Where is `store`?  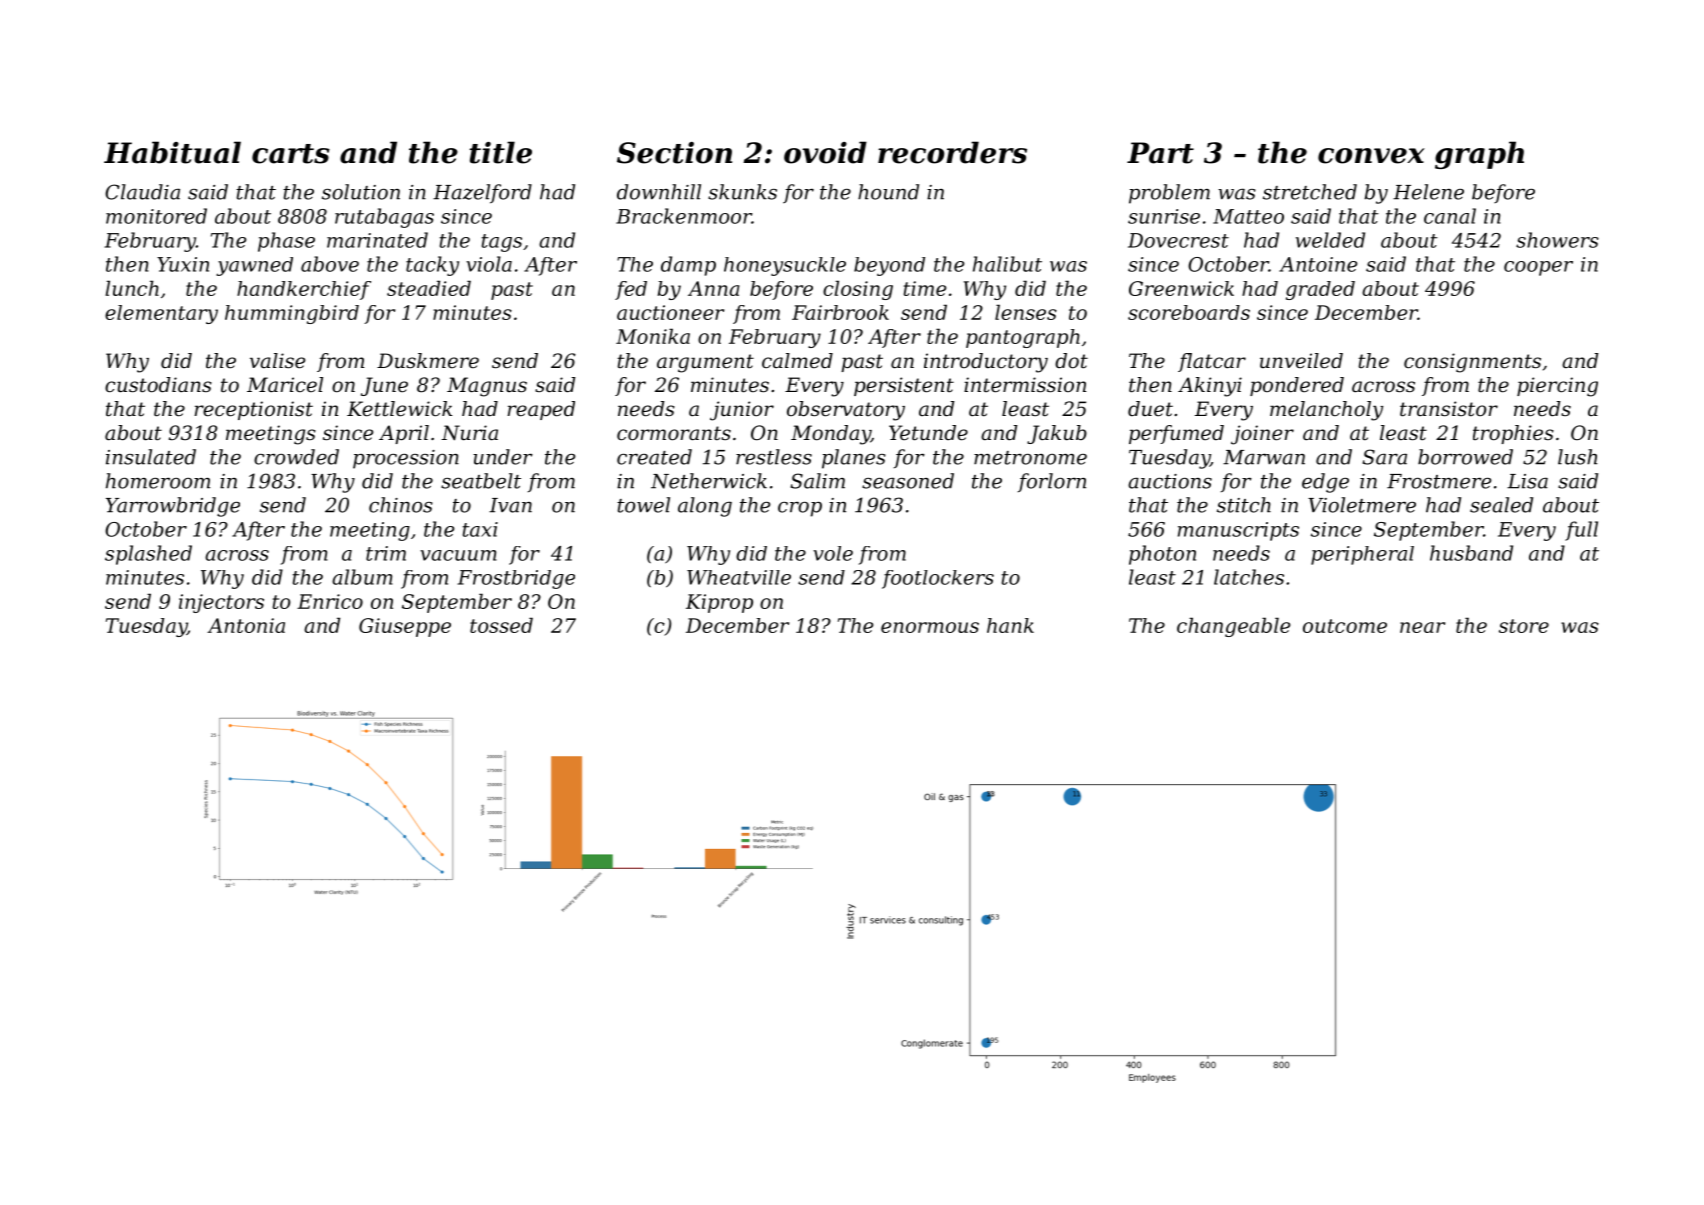 store is located at coordinates (1524, 626).
